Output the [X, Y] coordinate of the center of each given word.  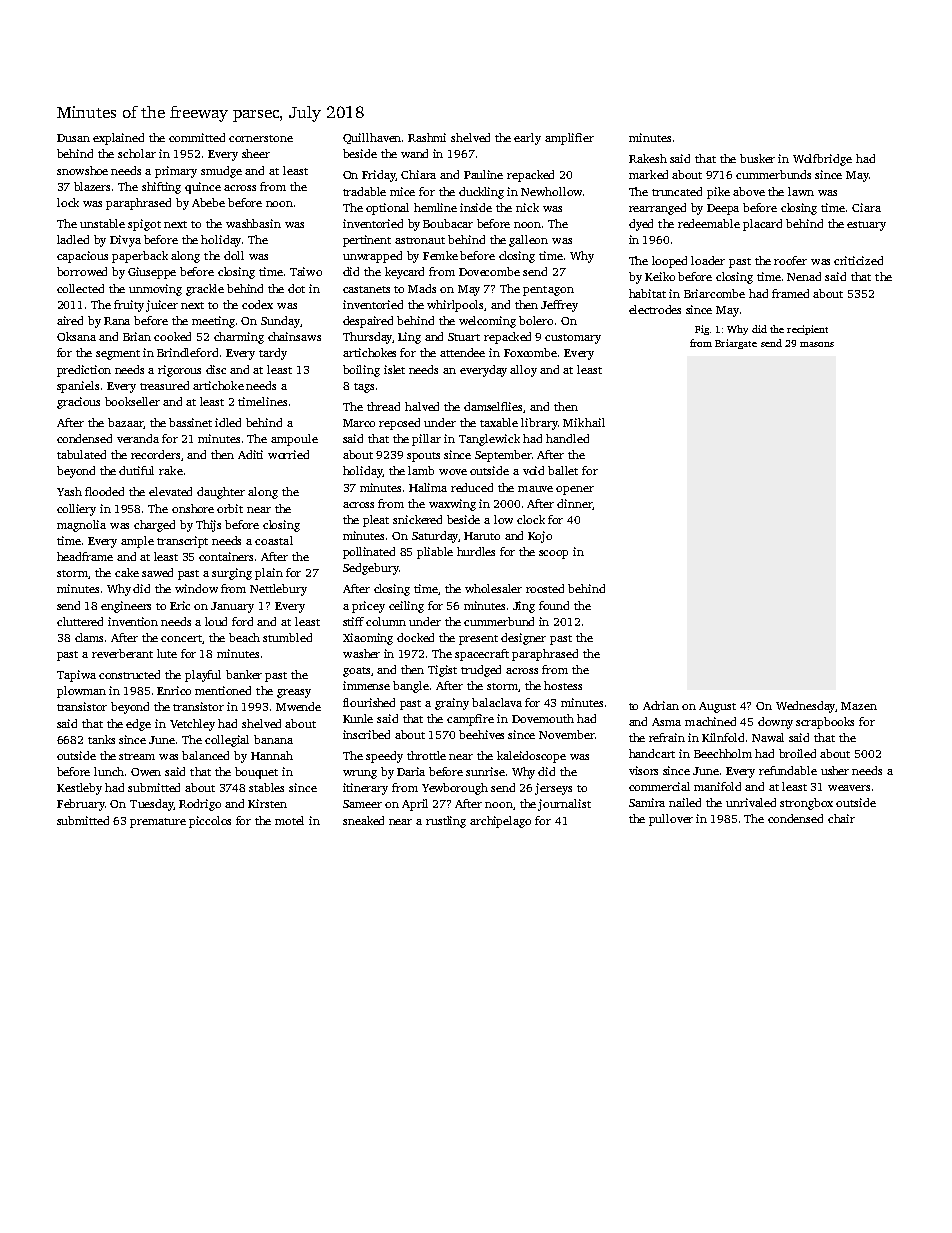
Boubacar [448, 223]
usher [835, 770]
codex [257, 304]
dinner [575, 504]
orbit [230, 508]
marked [648, 174]
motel [289, 820]
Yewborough [455, 789]
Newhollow [551, 191]
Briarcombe [714, 293]
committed [197, 137]
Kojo [540, 537]
